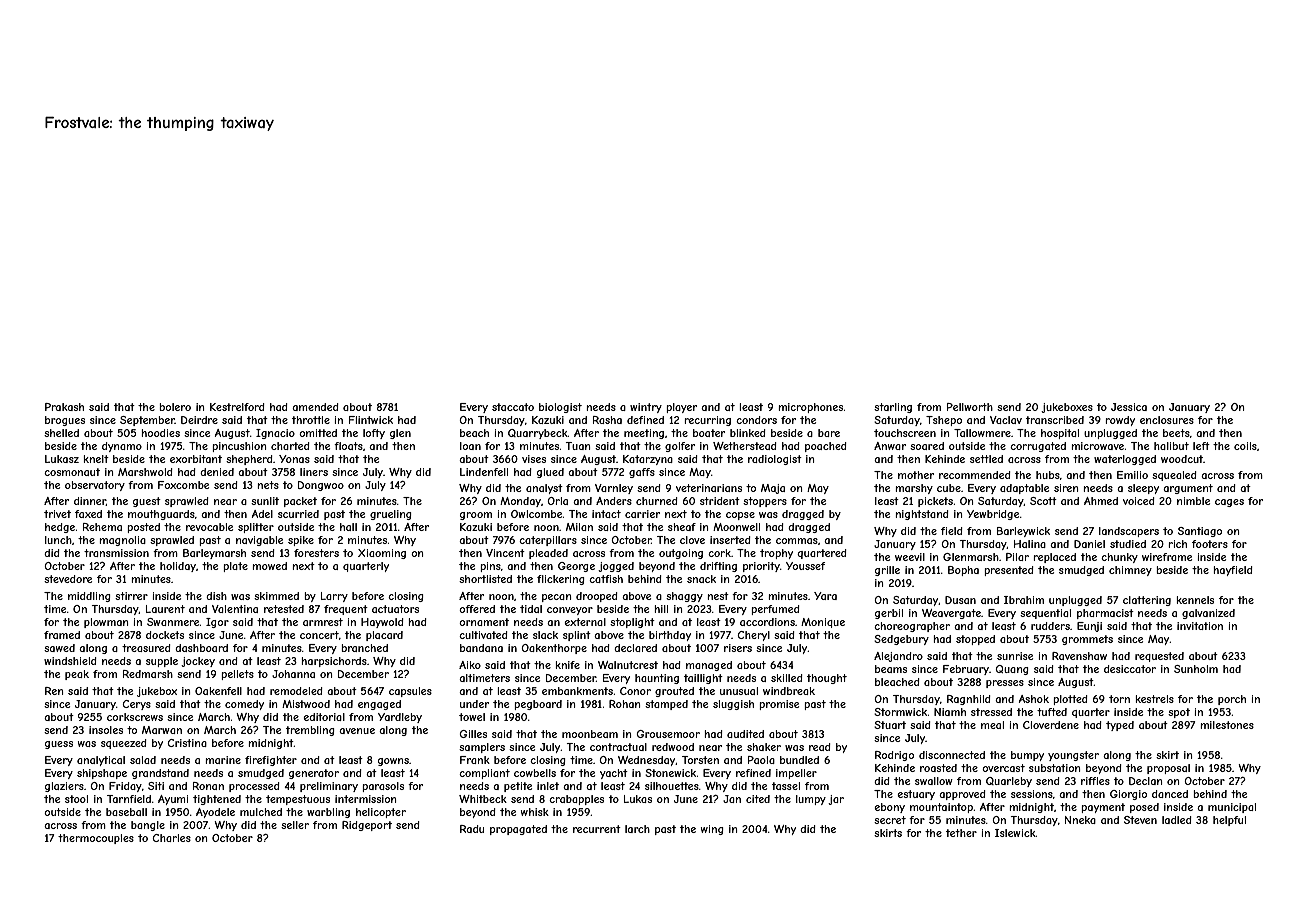  What do you see at coordinates (632, 623) in the image?
I see `stoplight` at bounding box center [632, 623].
